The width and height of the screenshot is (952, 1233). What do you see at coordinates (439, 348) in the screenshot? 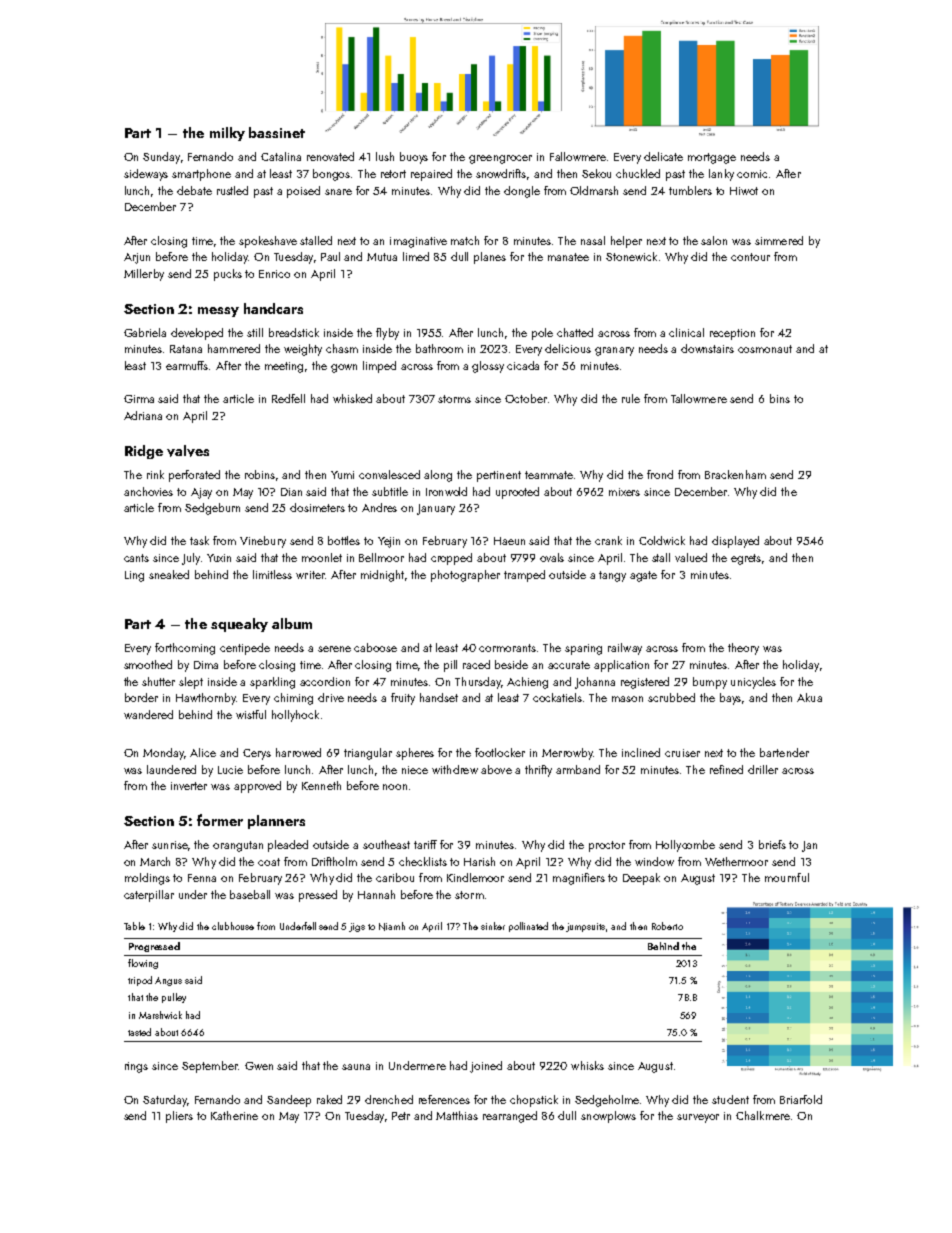
I see `bathroom` at bounding box center [439, 348].
